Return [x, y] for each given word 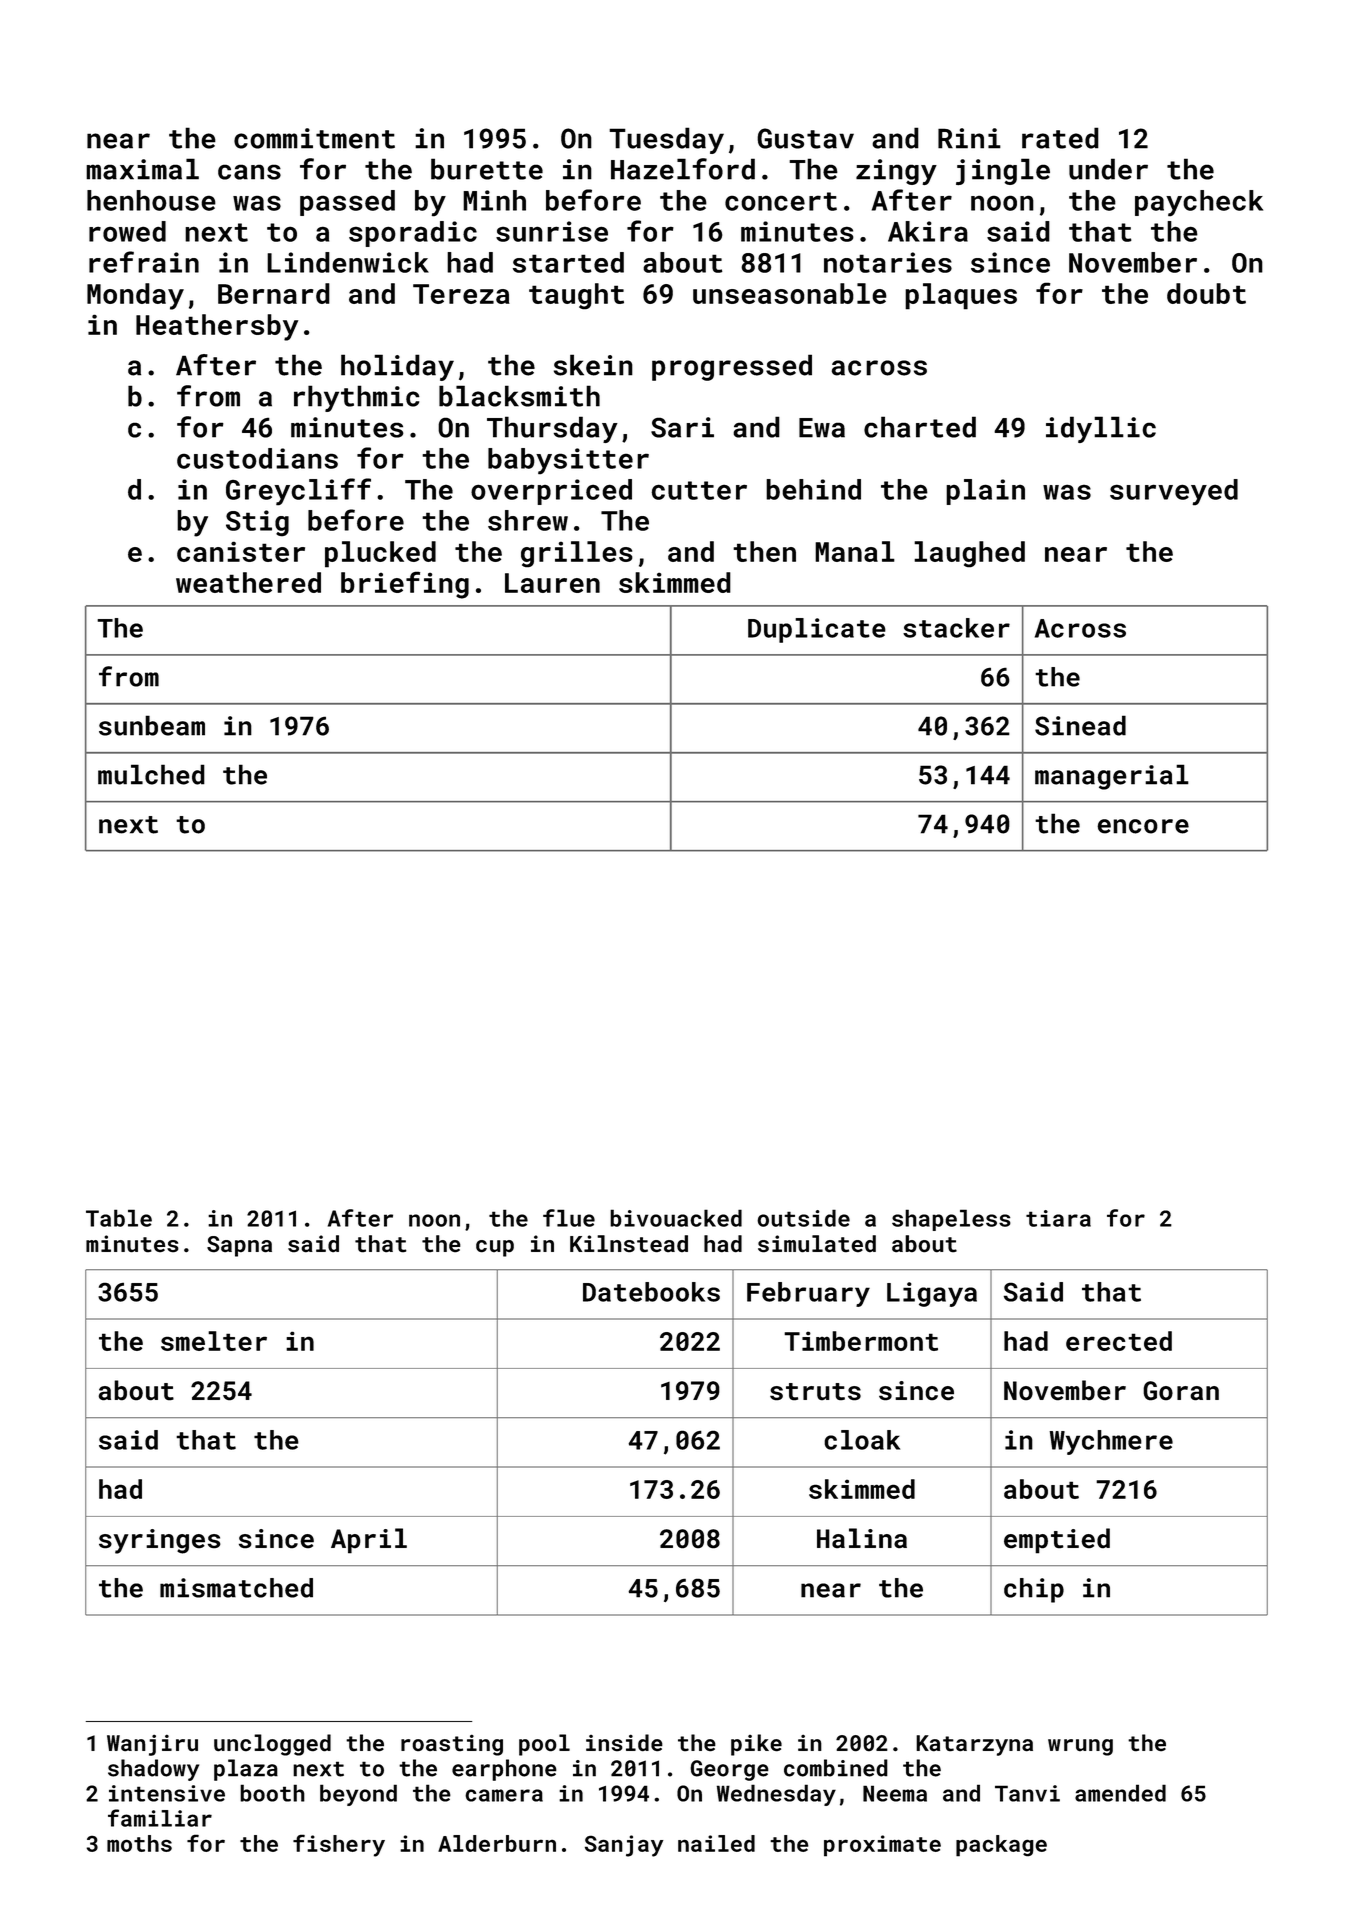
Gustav [805, 138]
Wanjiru [152, 1745]
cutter [699, 490]
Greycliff [298, 492]
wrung [1080, 1747]
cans [249, 172]
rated [1060, 138]
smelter [214, 1341]
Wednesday [776, 1795]
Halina [862, 1538]
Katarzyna [974, 1745]
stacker [956, 628]
